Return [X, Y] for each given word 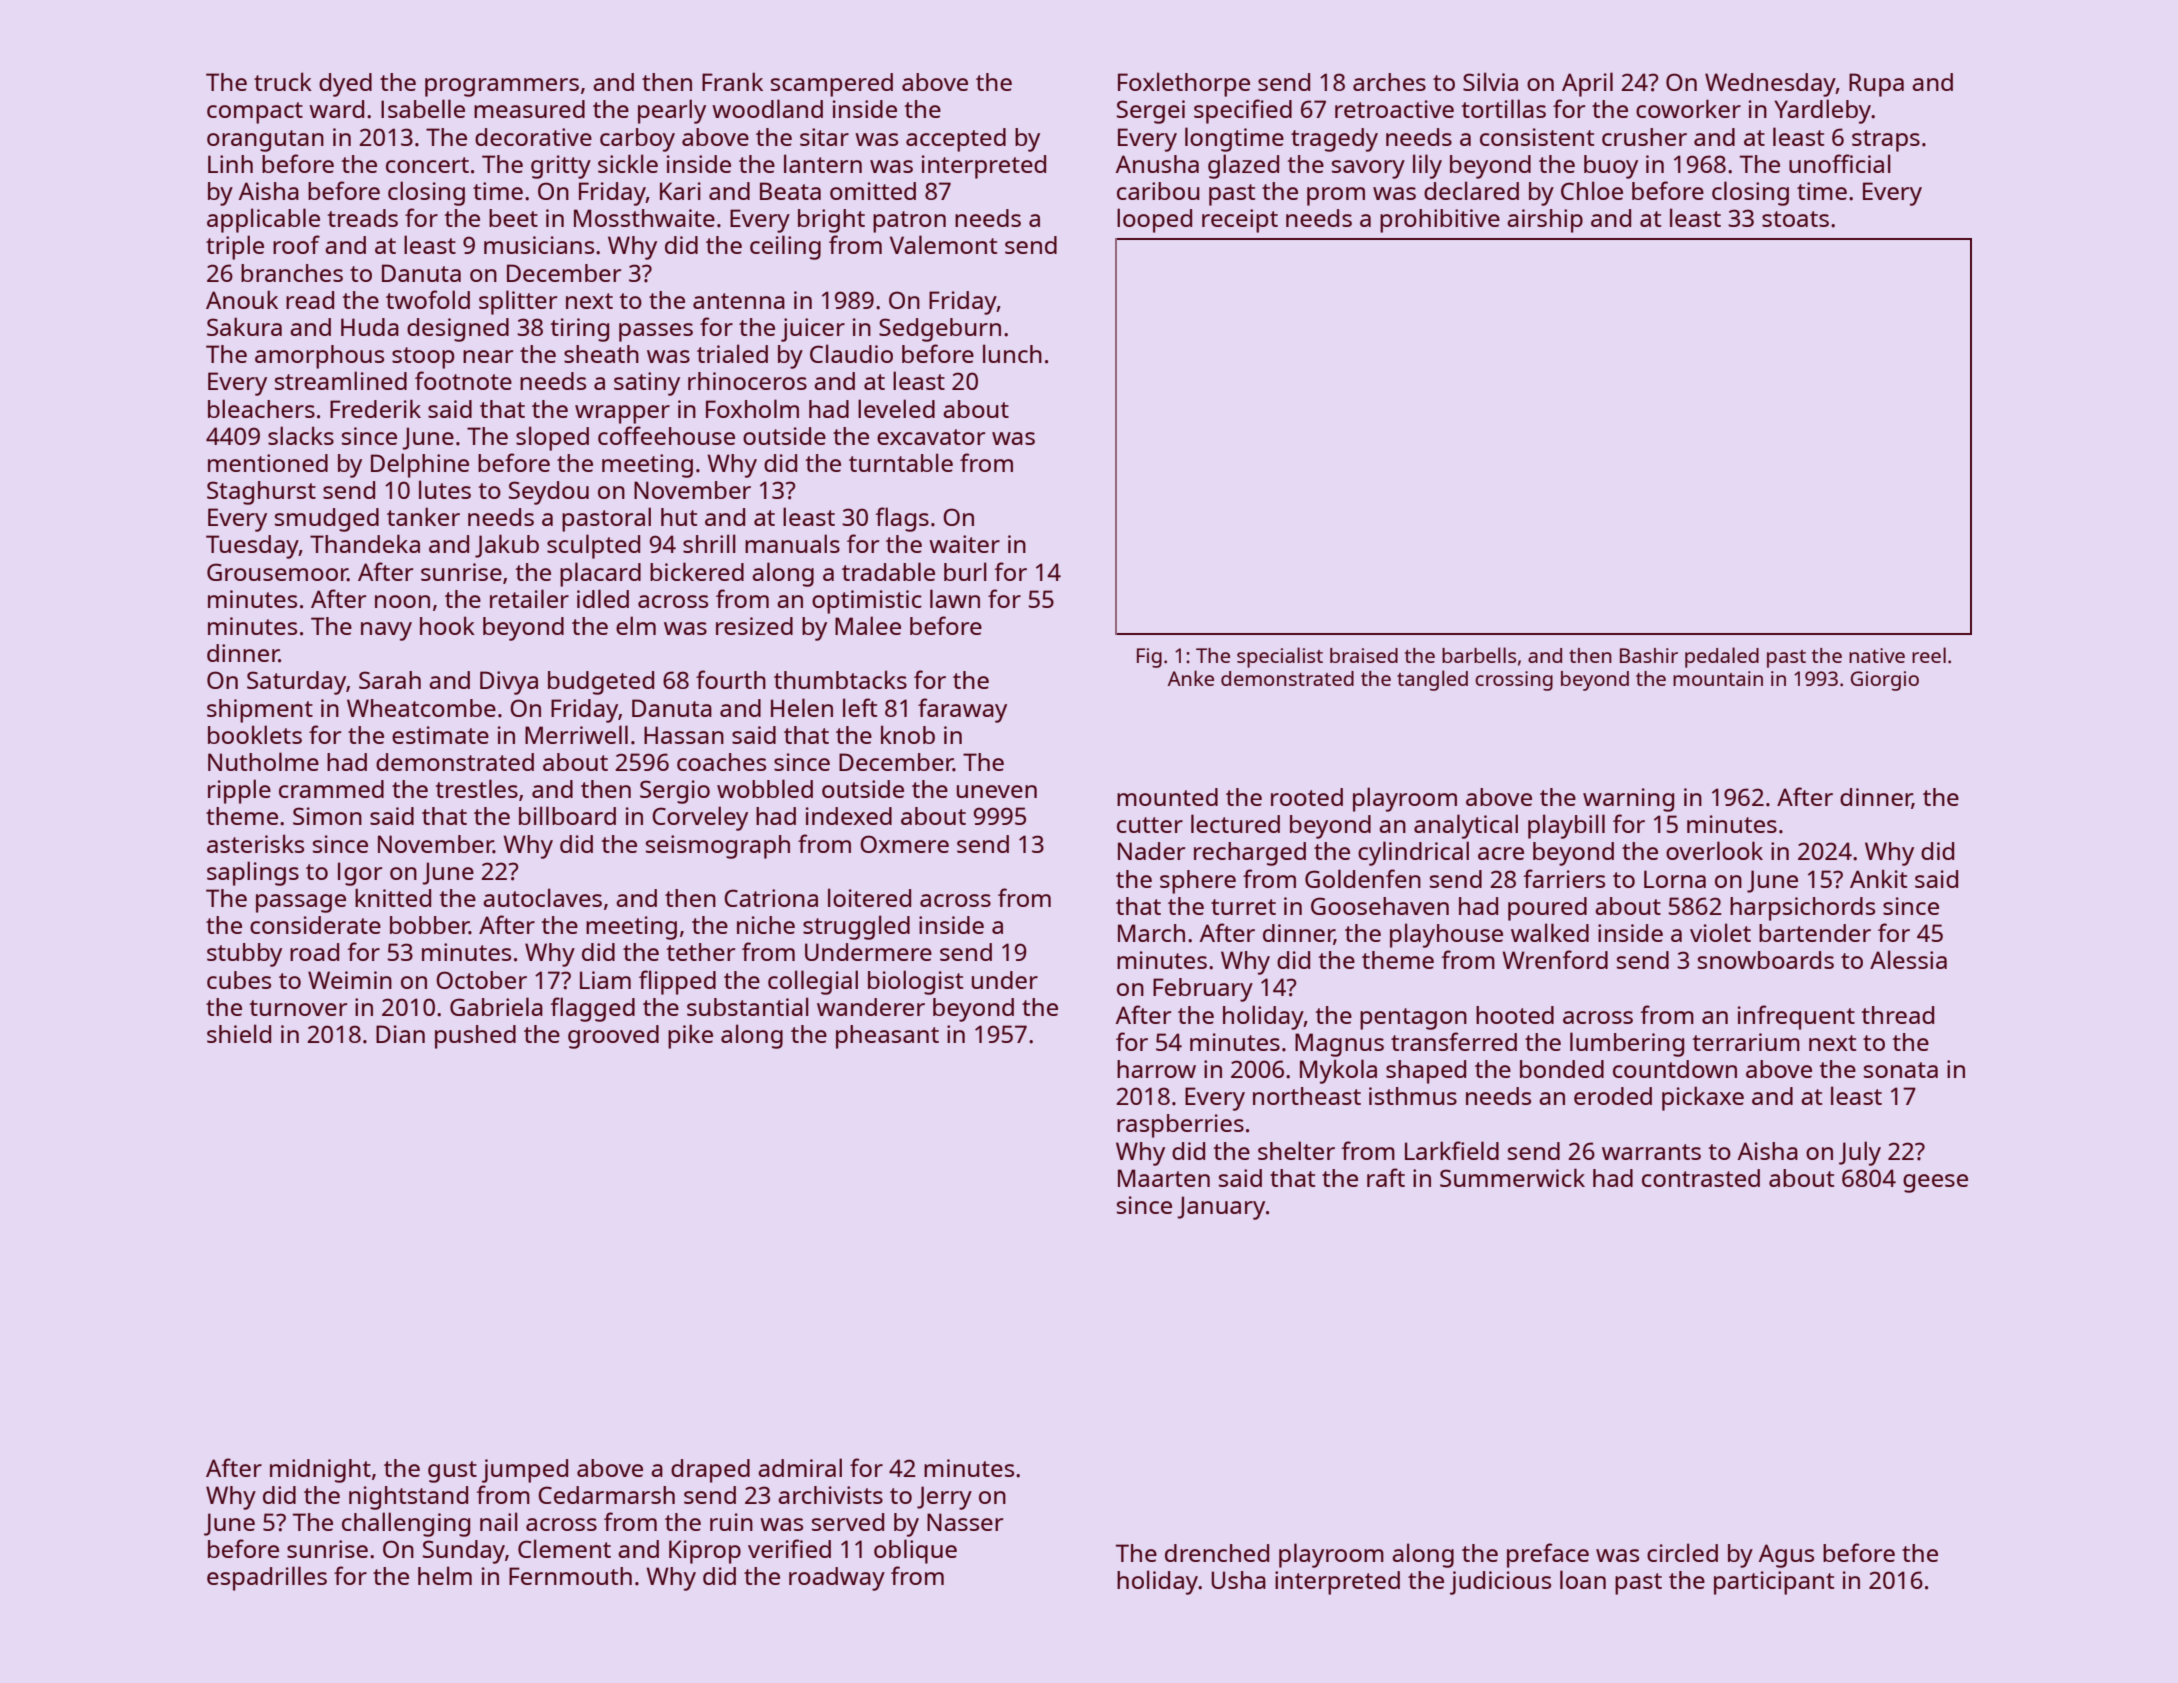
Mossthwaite [644, 218]
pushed [475, 1037]
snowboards [1766, 960]
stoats [1795, 219]
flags [902, 519]
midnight [320, 1471]
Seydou [549, 493]
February [1203, 990]
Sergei [1151, 112]
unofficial [1840, 163]
